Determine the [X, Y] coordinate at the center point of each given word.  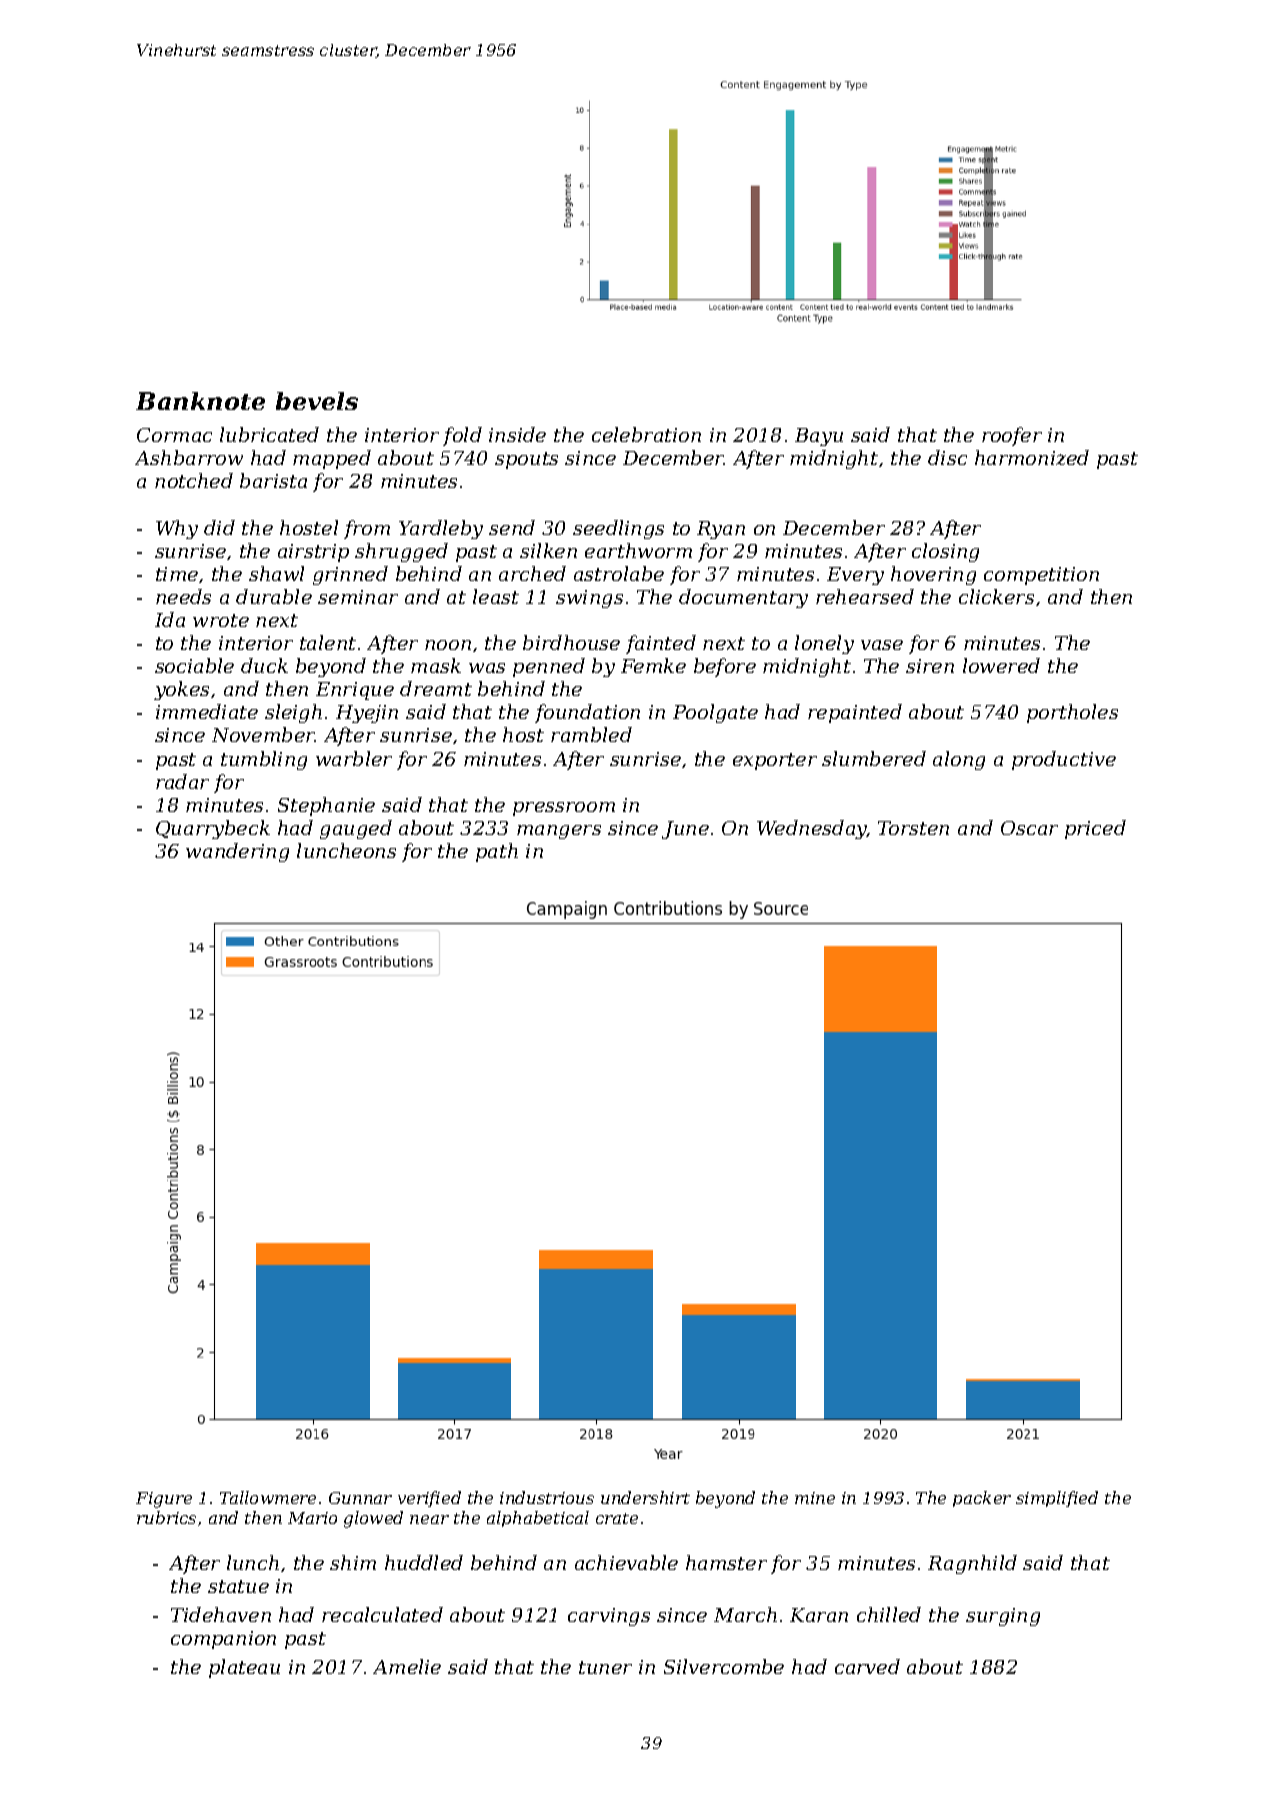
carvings [609, 1617]
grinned [350, 575]
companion [223, 1640]
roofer [1012, 436]
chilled [889, 1614]
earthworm [638, 550]
